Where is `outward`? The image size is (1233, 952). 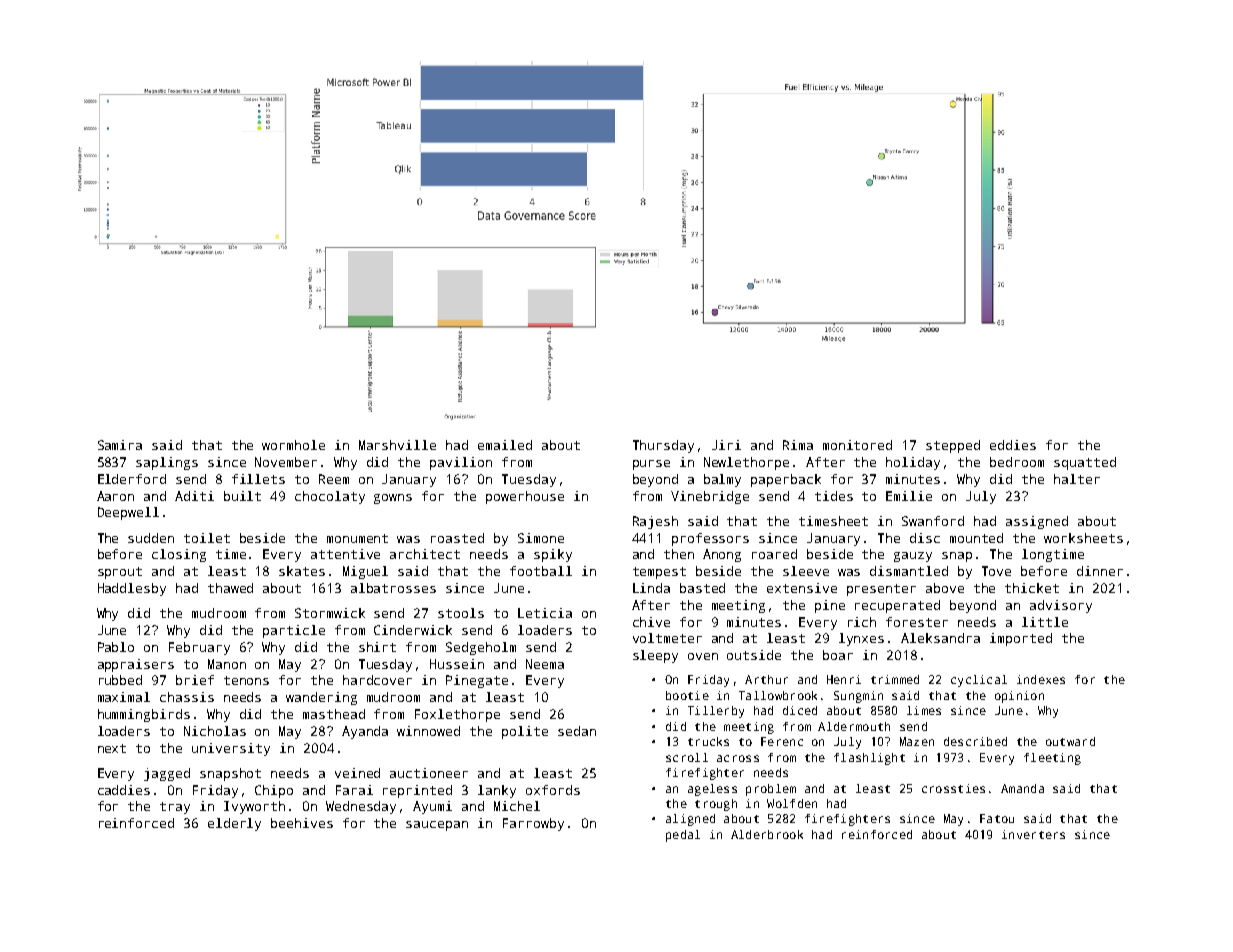
outward is located at coordinates (1070, 741).
